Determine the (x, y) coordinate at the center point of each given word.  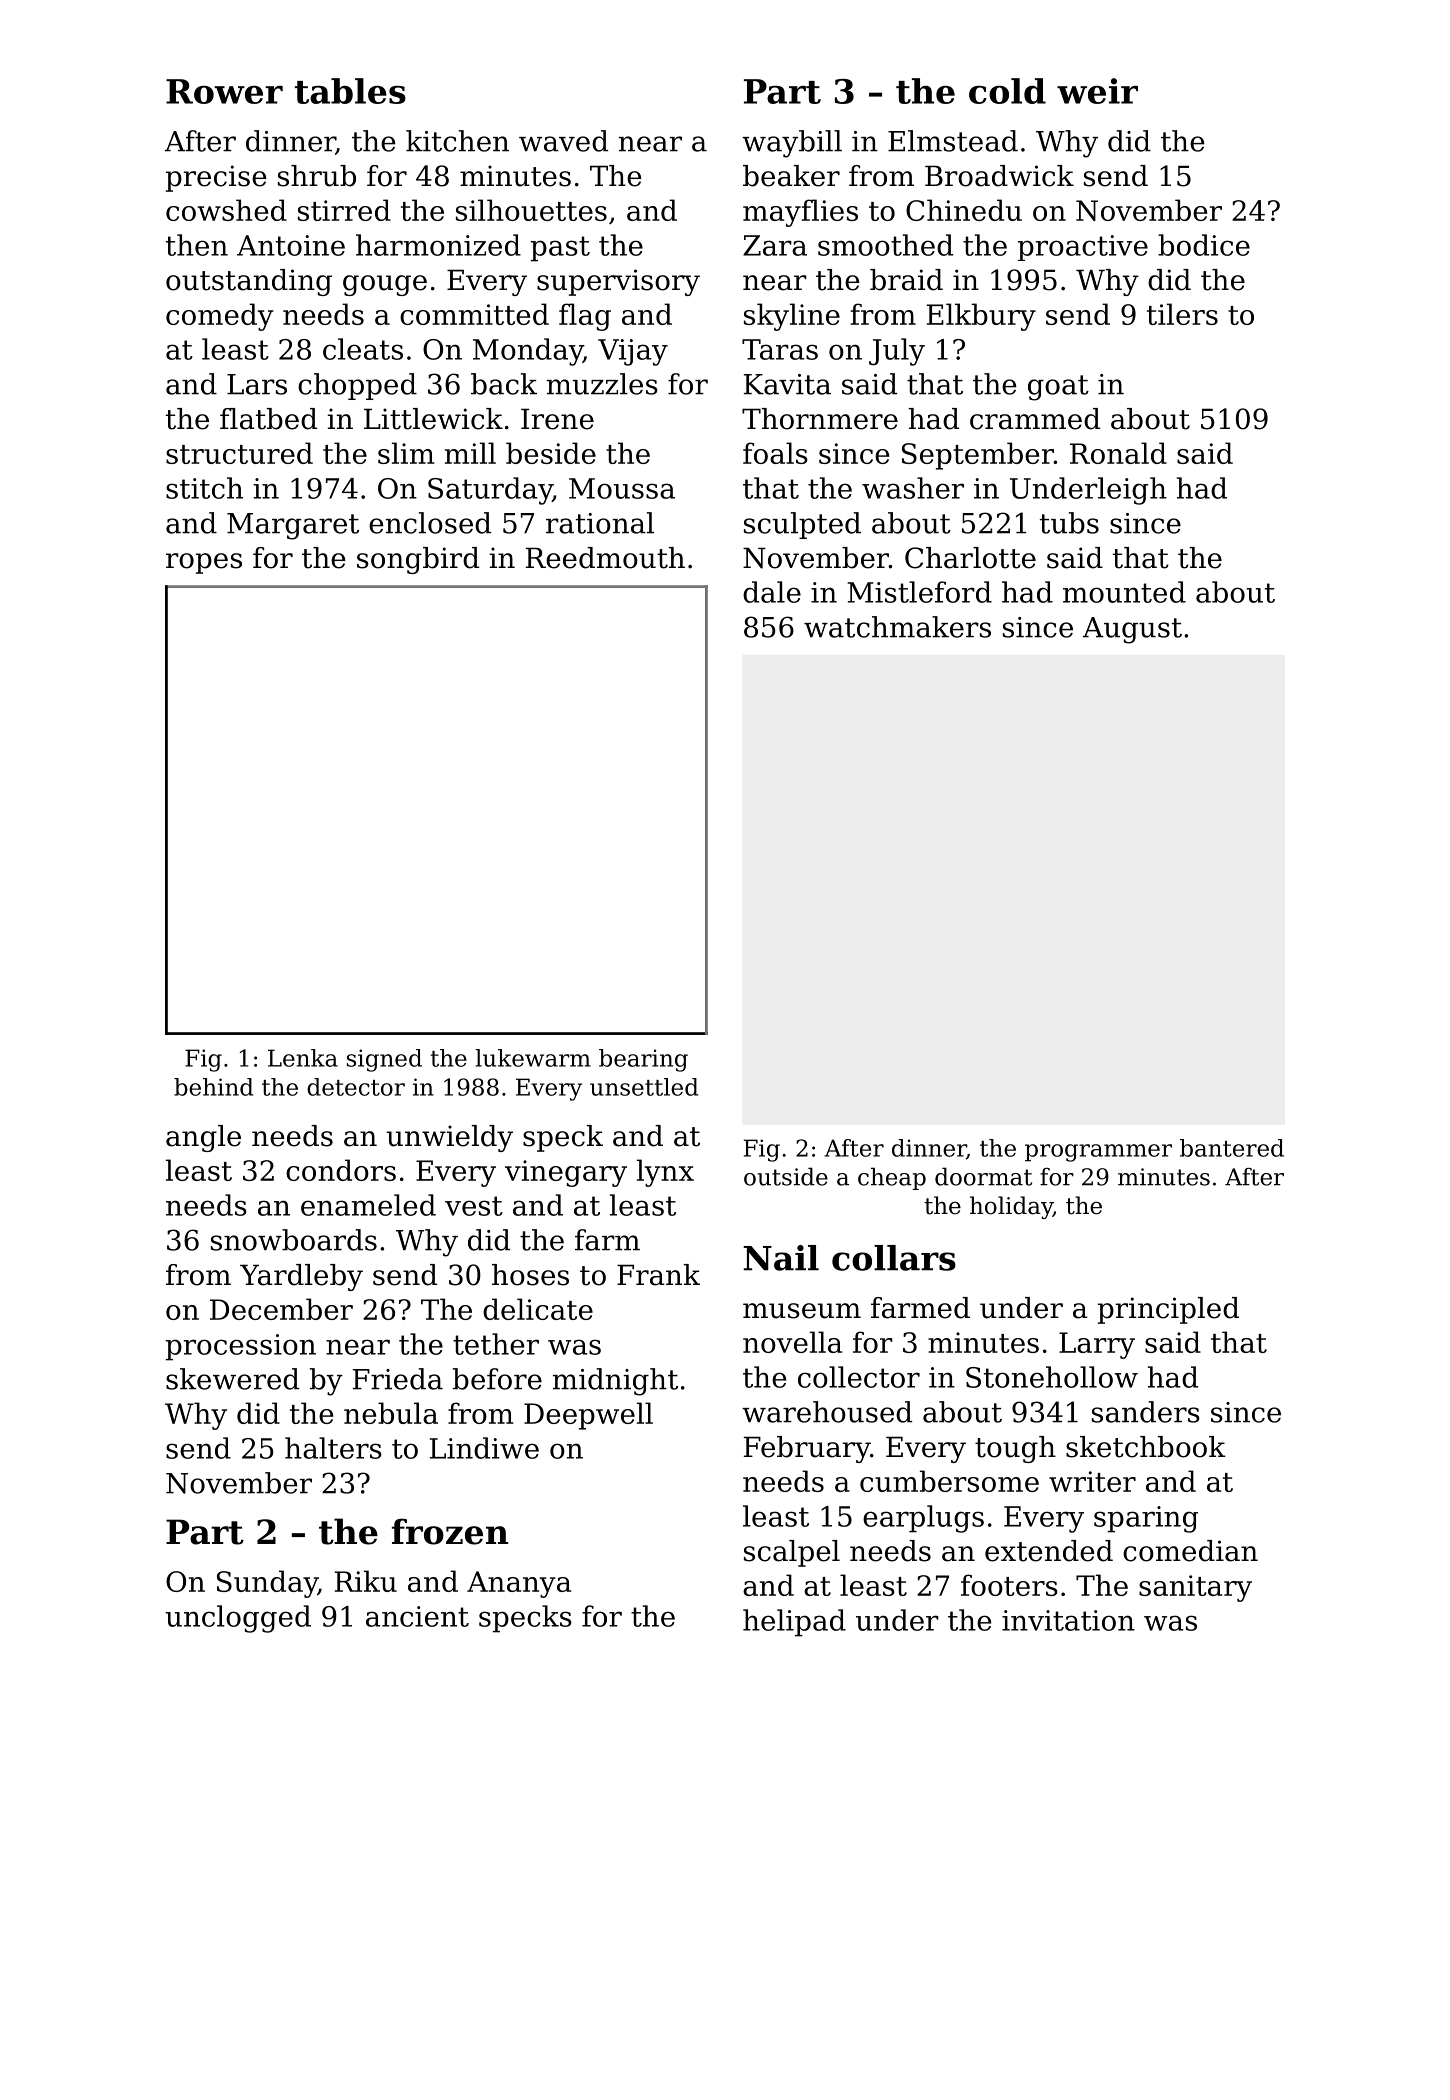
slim (406, 453)
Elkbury (981, 317)
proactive (1083, 248)
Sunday (267, 1584)
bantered (1232, 1148)
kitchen (457, 141)
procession (241, 1347)
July (897, 352)
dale (772, 592)
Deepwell (588, 1416)
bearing (643, 1060)
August (1132, 630)
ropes (204, 563)
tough (1015, 1449)
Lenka (303, 1058)
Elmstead (953, 141)
